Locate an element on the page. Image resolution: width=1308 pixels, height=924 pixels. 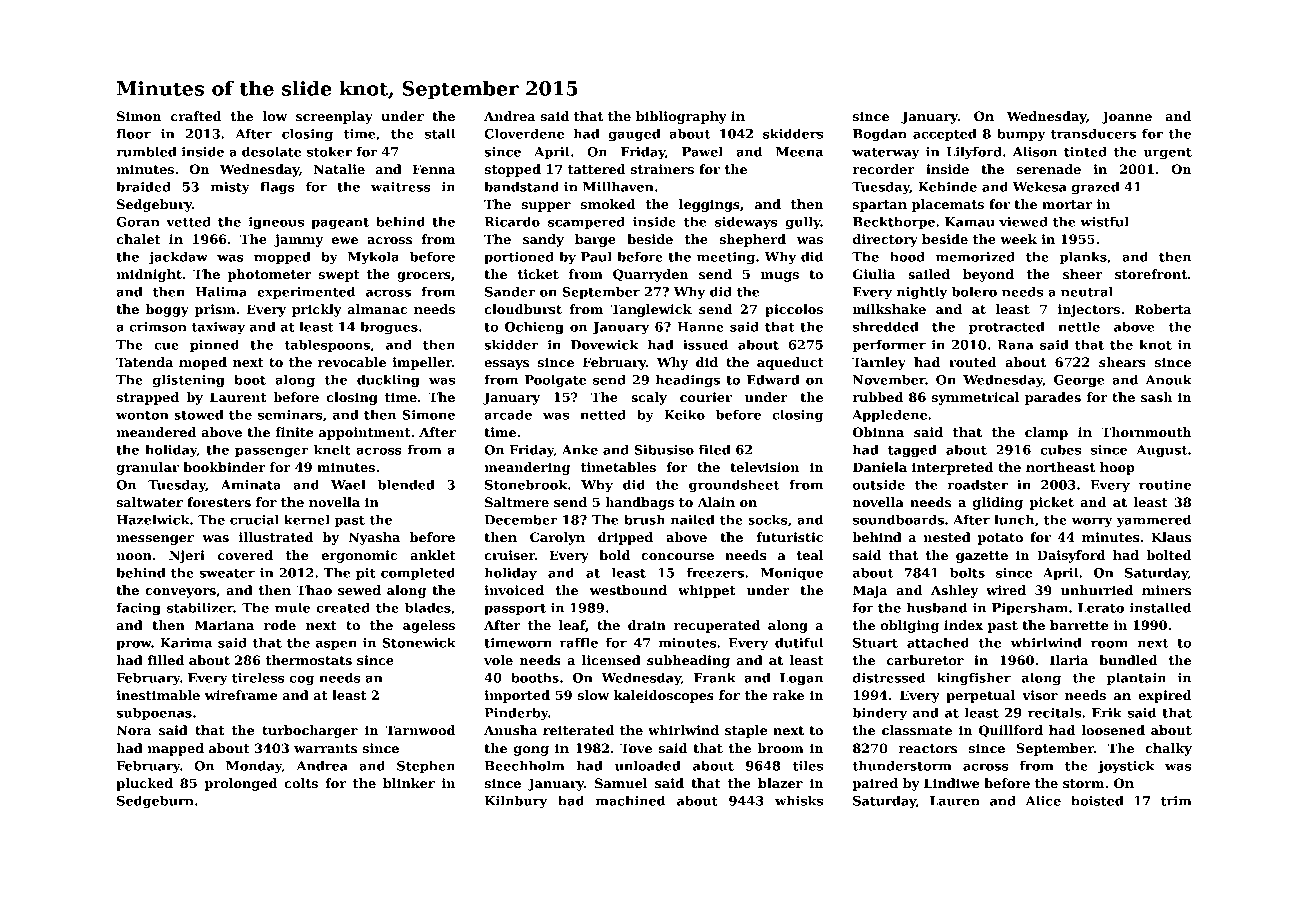
mugs is located at coordinates (780, 277).
